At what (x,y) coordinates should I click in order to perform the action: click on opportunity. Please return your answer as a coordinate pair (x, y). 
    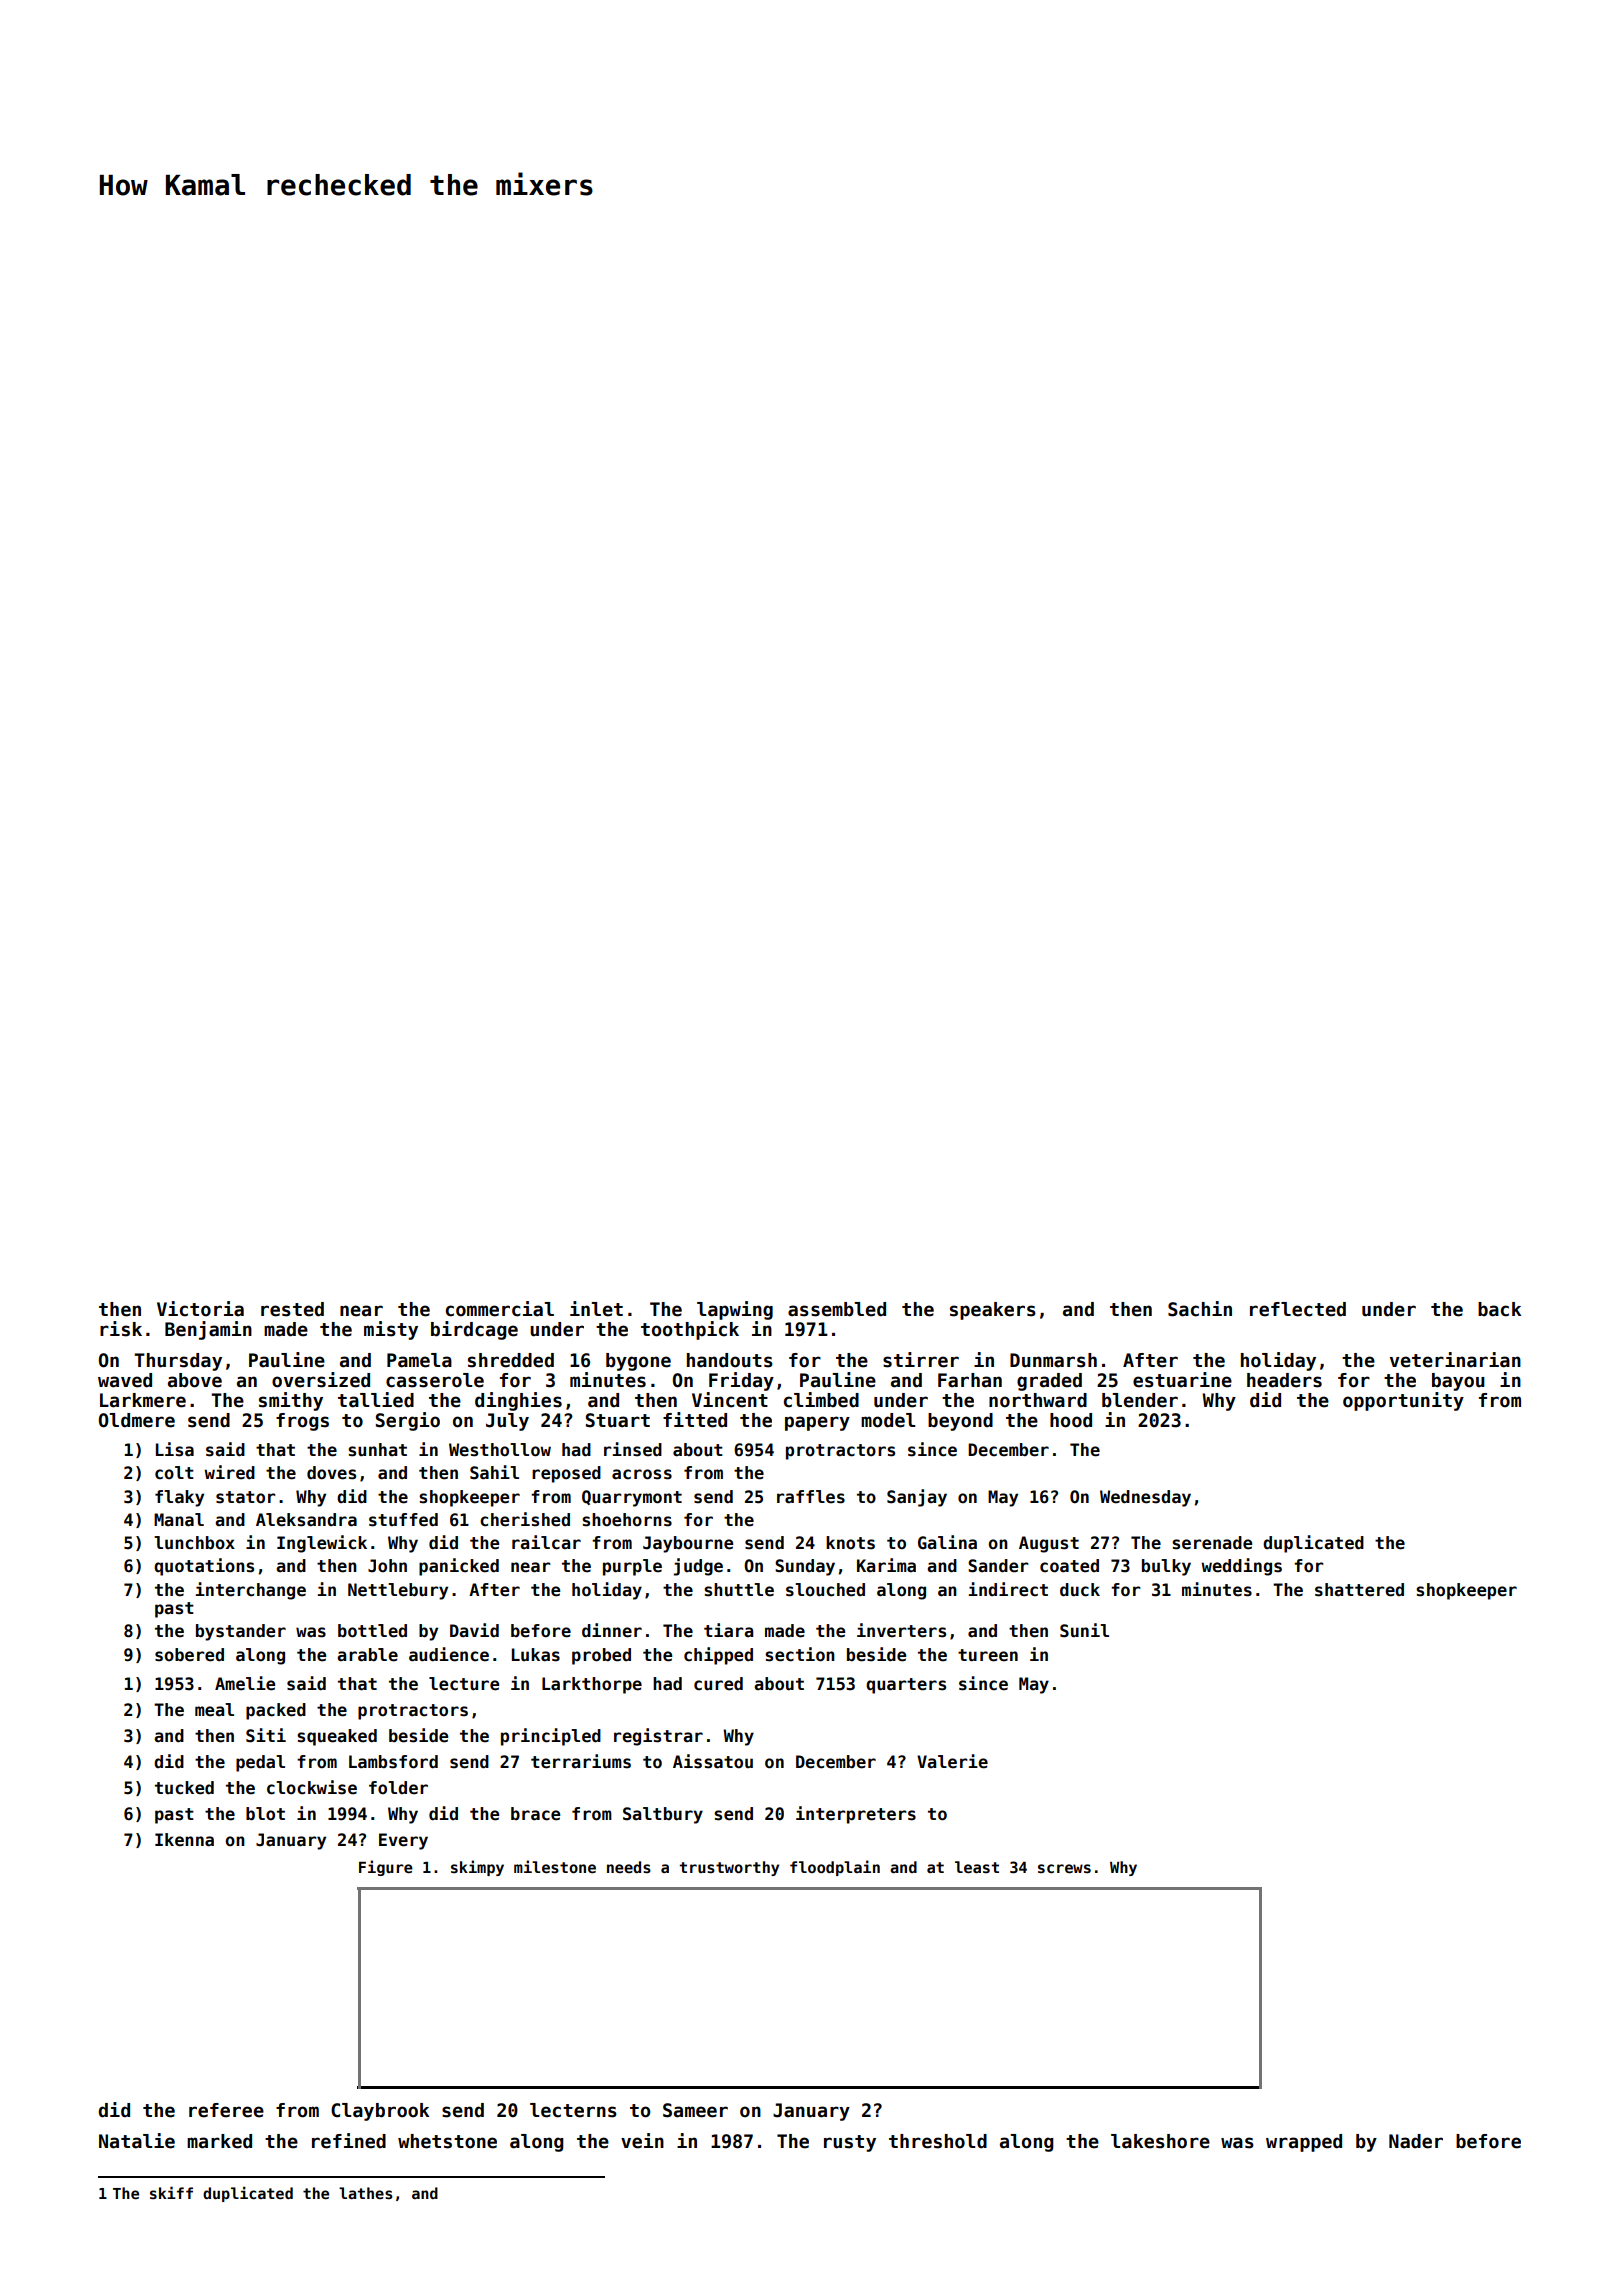
    Looking at the image, I should click on (1403, 1401).
